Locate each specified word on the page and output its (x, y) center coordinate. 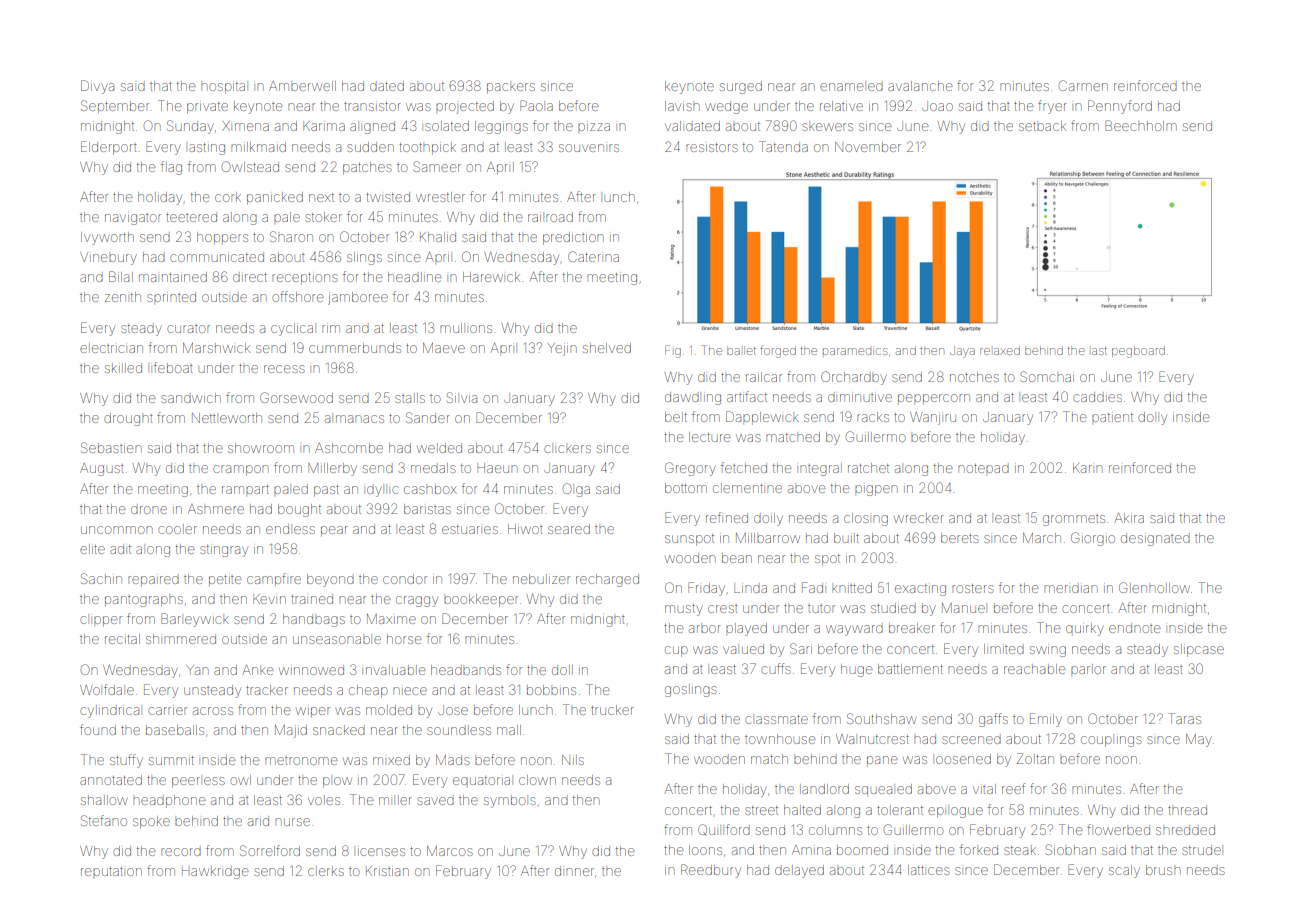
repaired (153, 581)
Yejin (562, 349)
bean (737, 558)
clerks (326, 871)
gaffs (993, 720)
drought (128, 419)
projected (465, 107)
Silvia (461, 397)
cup (676, 651)
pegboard (1138, 352)
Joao (937, 106)
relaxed (1000, 350)
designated (1155, 539)
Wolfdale (107, 689)
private (207, 108)
